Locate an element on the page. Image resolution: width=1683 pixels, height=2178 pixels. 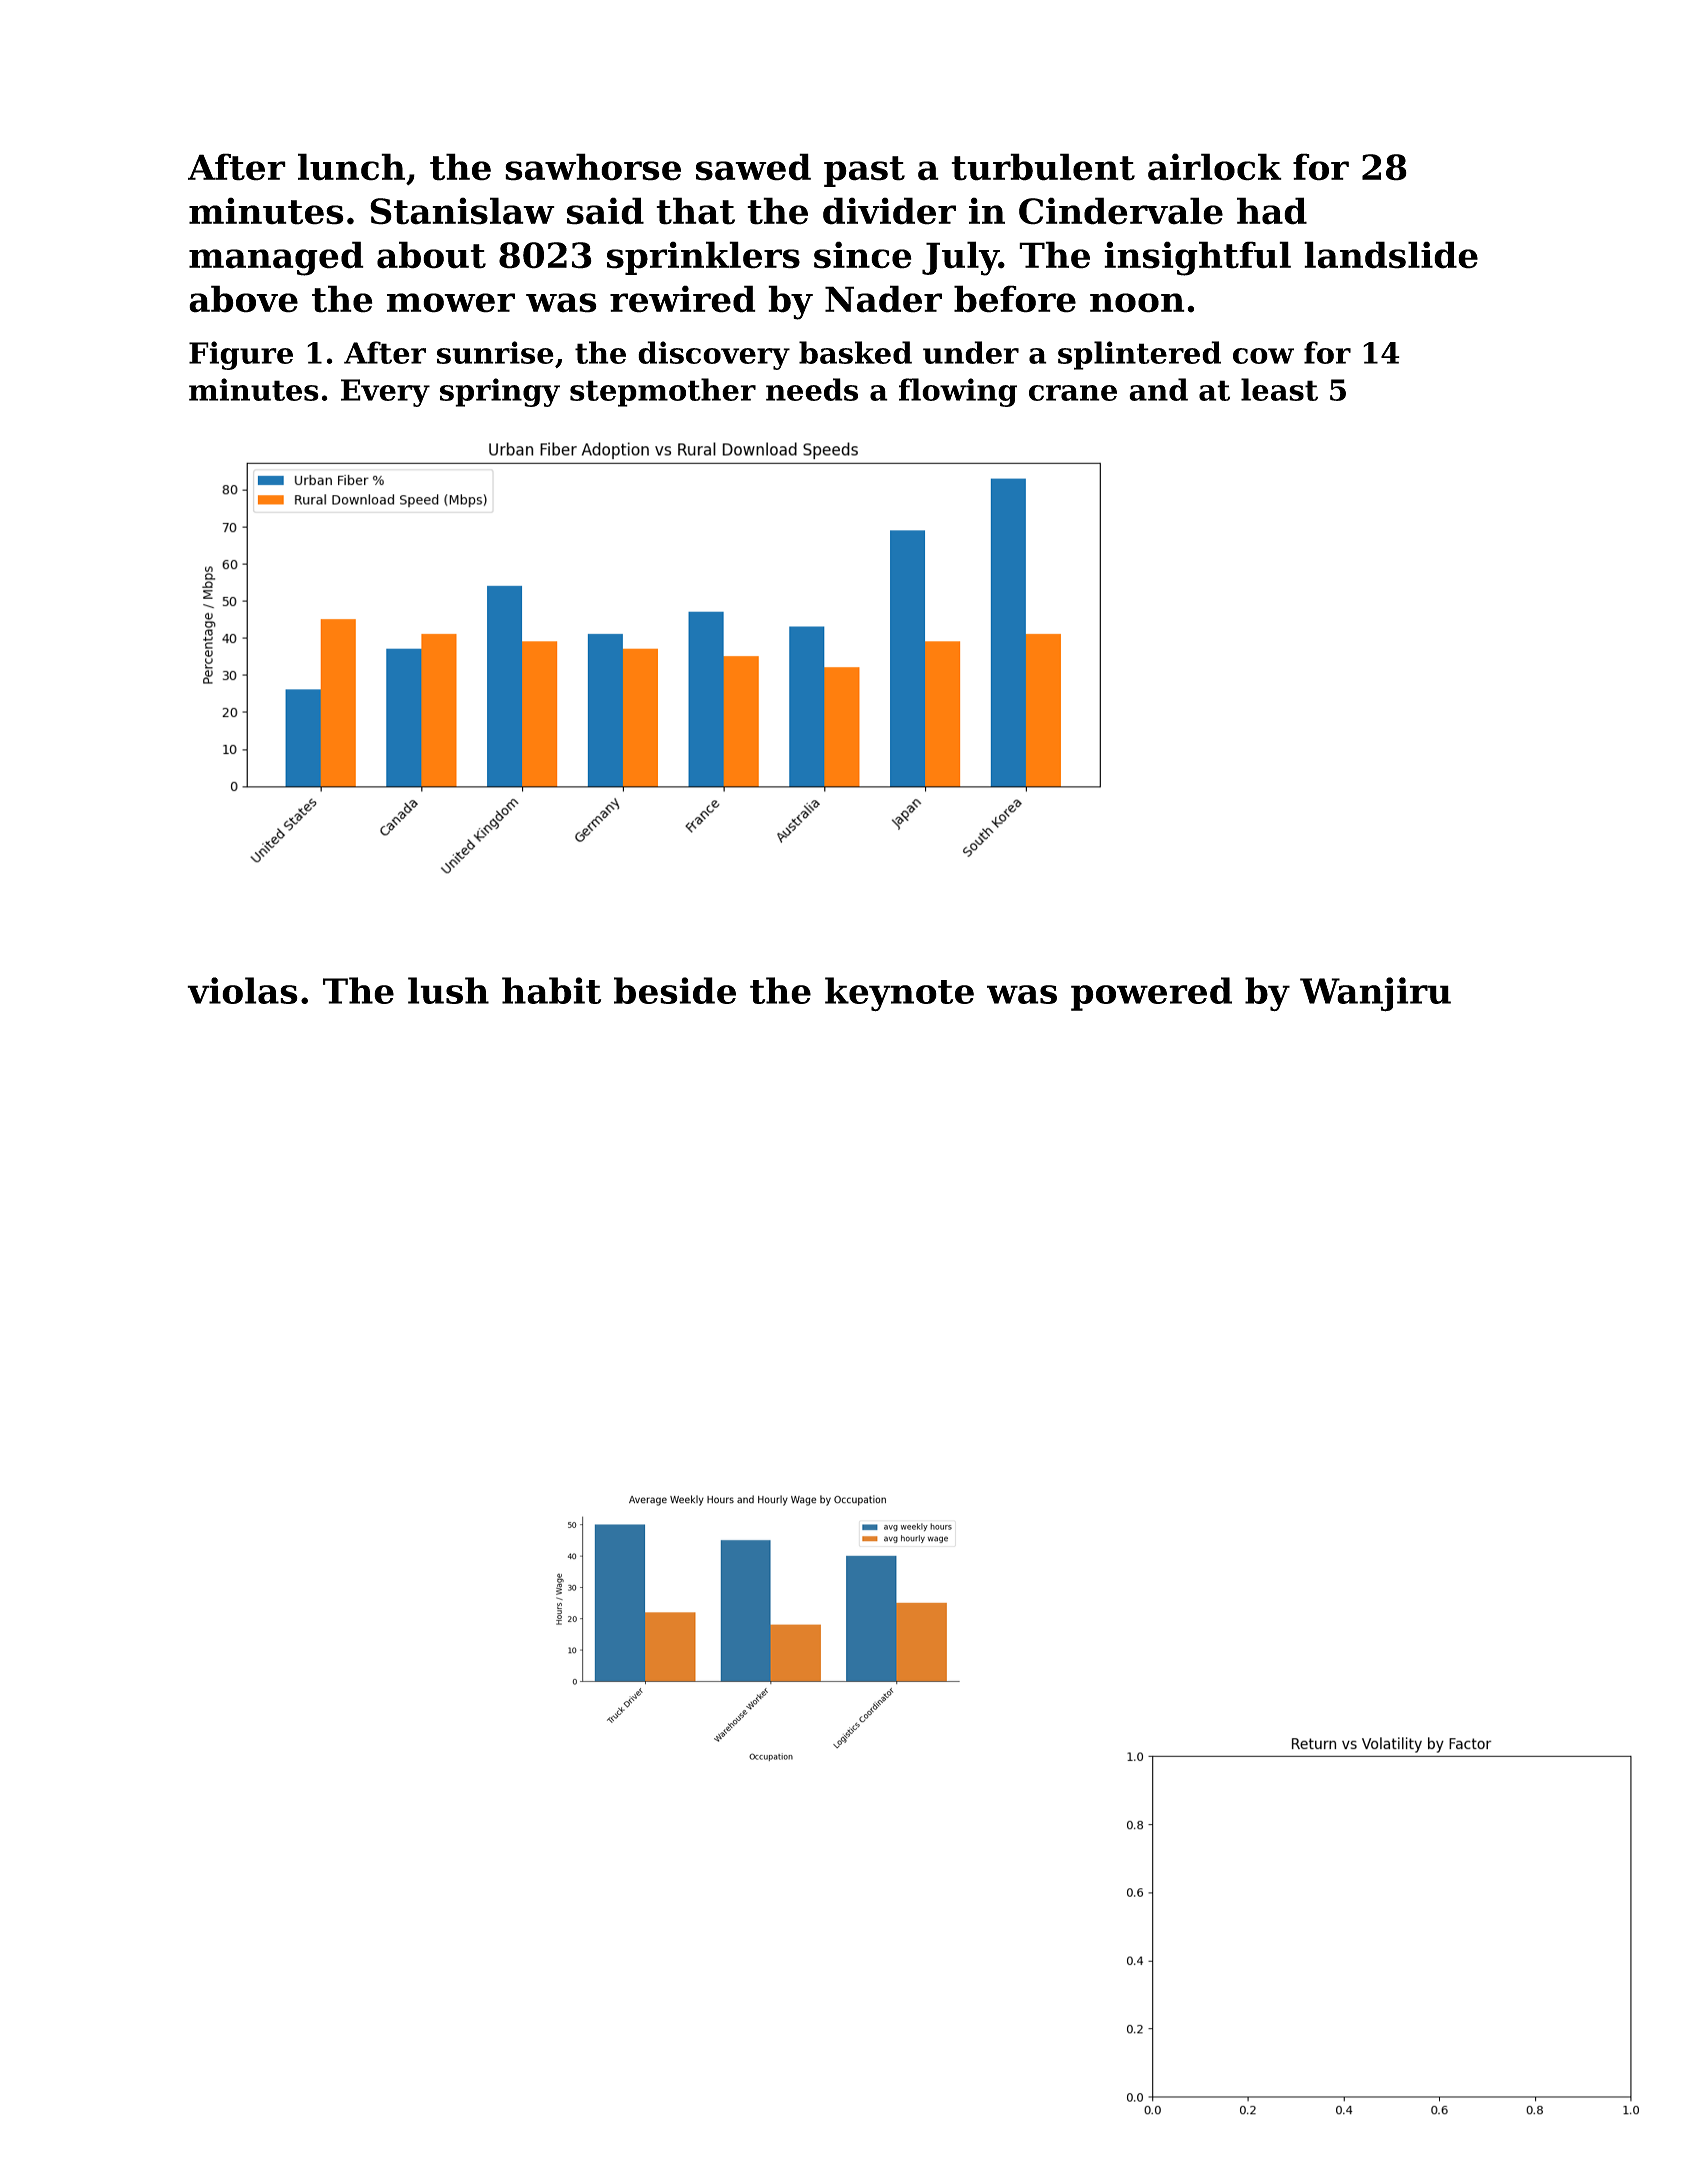
stepmother is located at coordinates (663, 392).
